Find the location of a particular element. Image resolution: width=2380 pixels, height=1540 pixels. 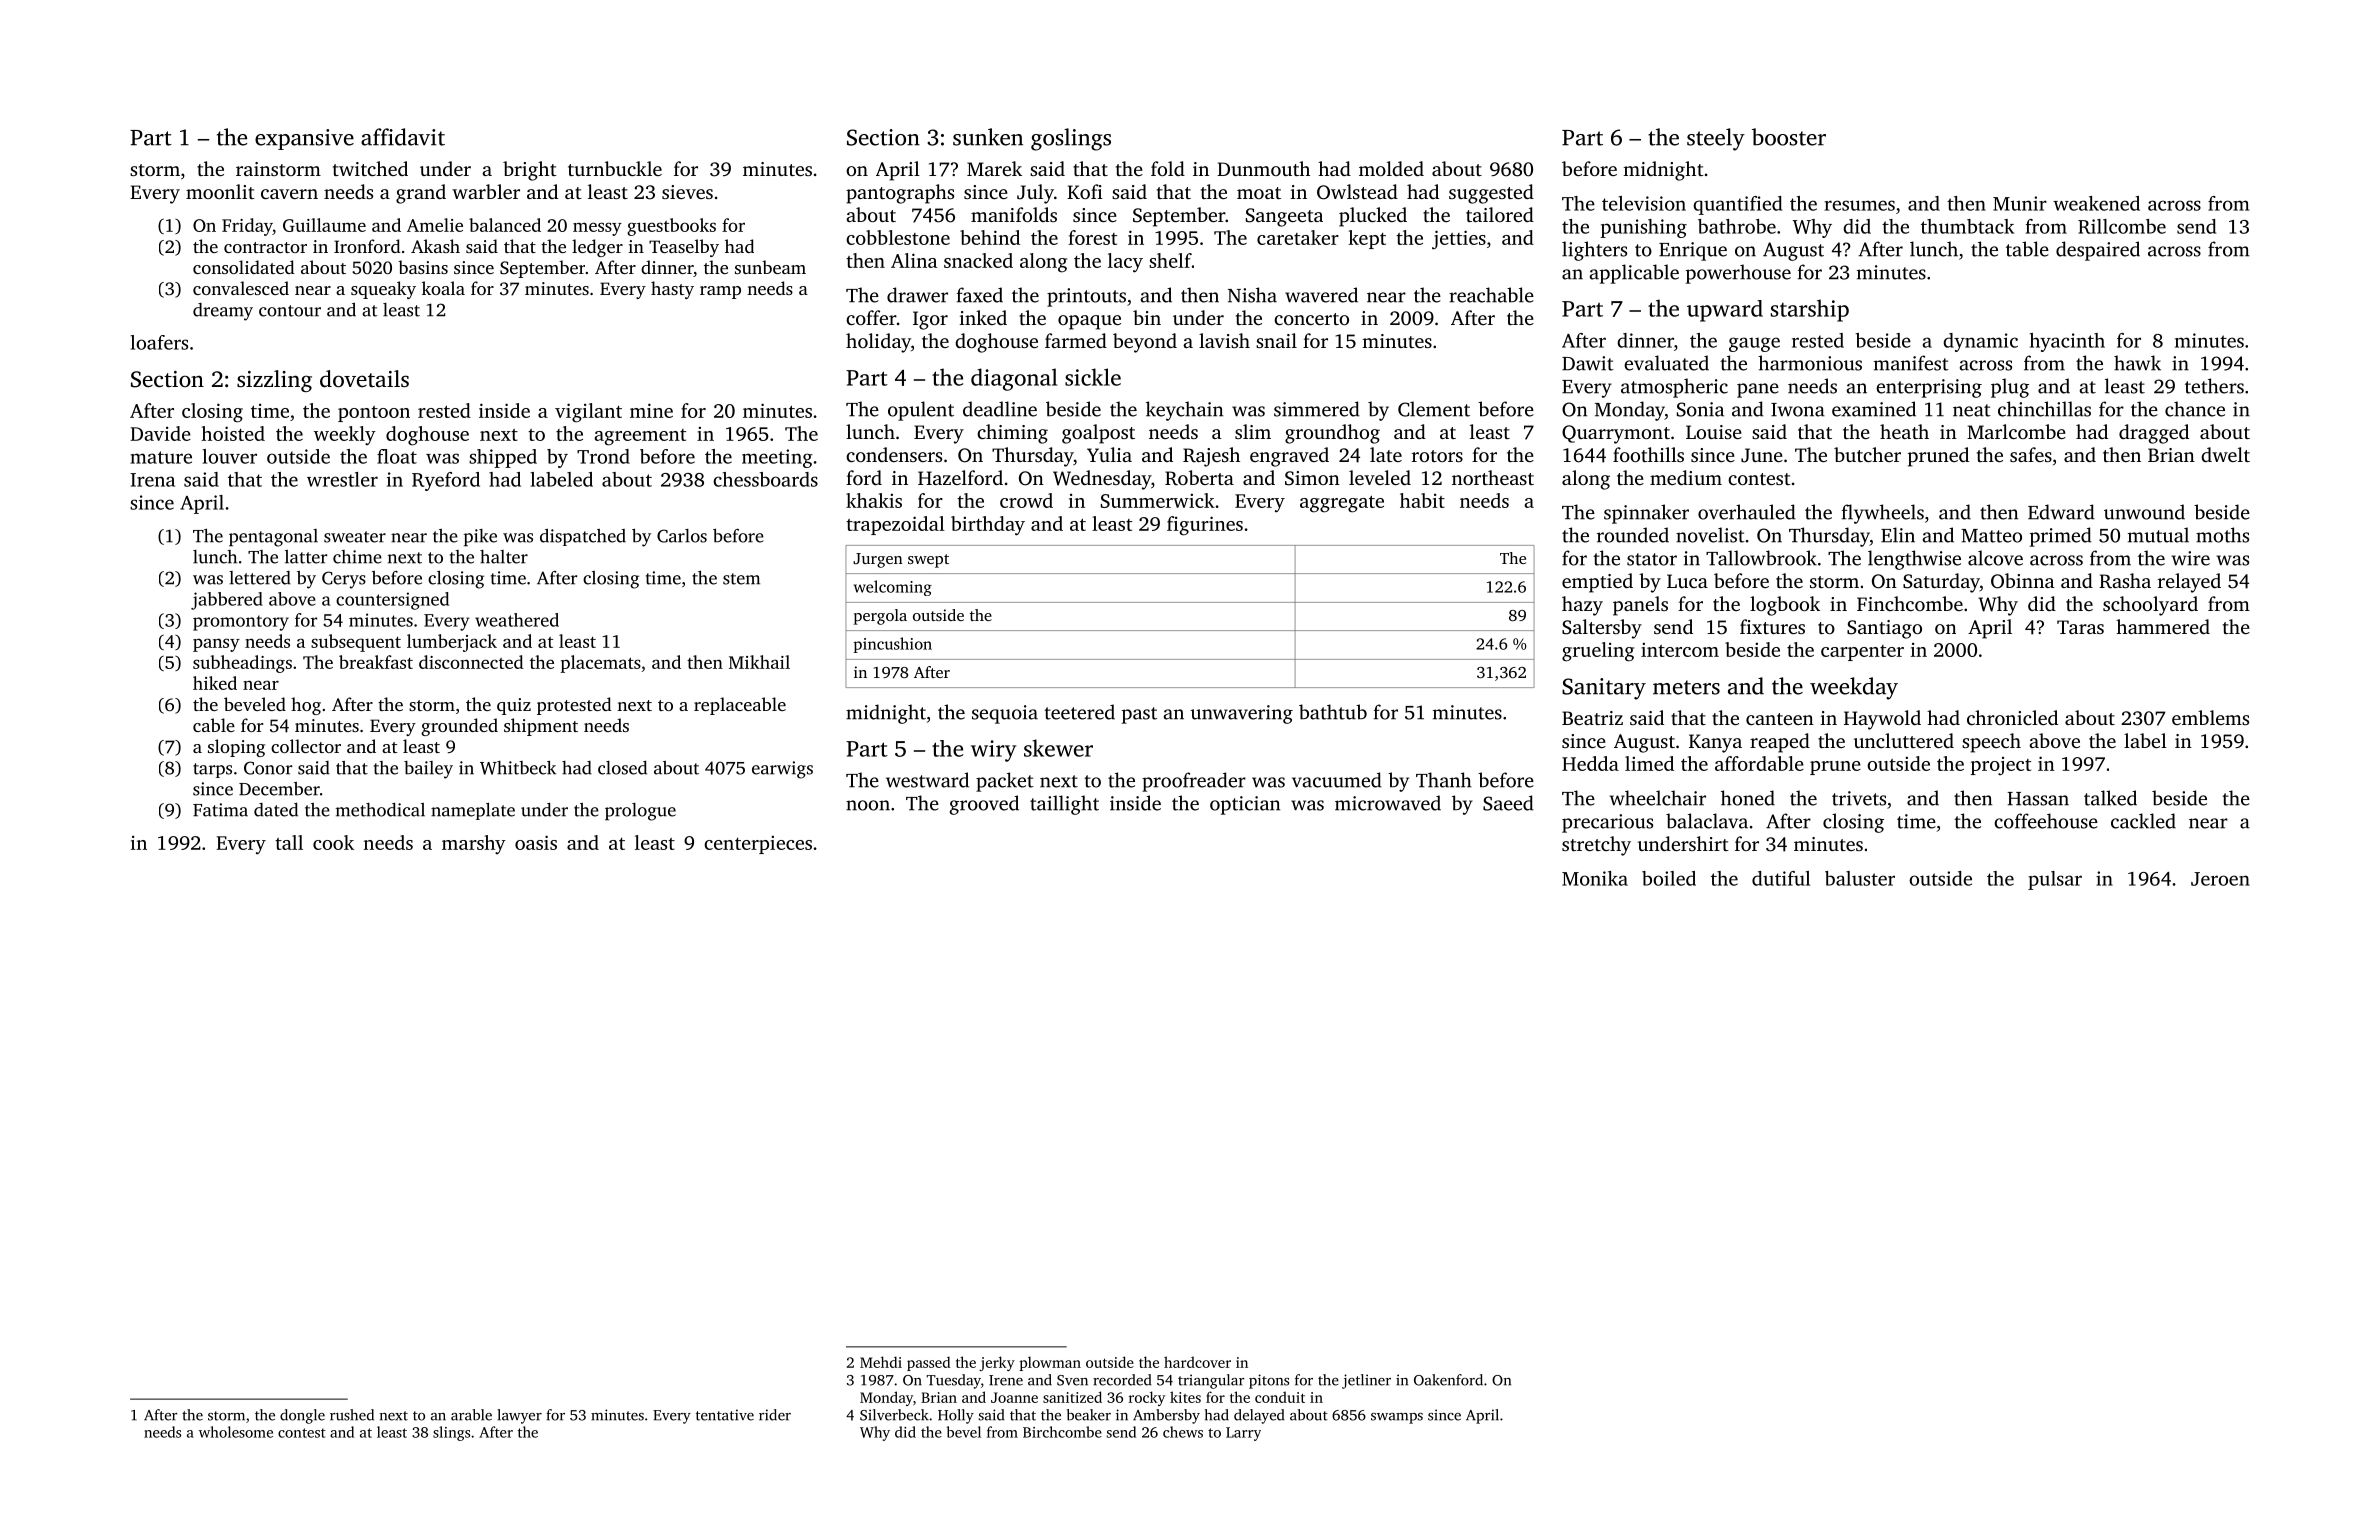

honed is located at coordinates (1748, 798).
